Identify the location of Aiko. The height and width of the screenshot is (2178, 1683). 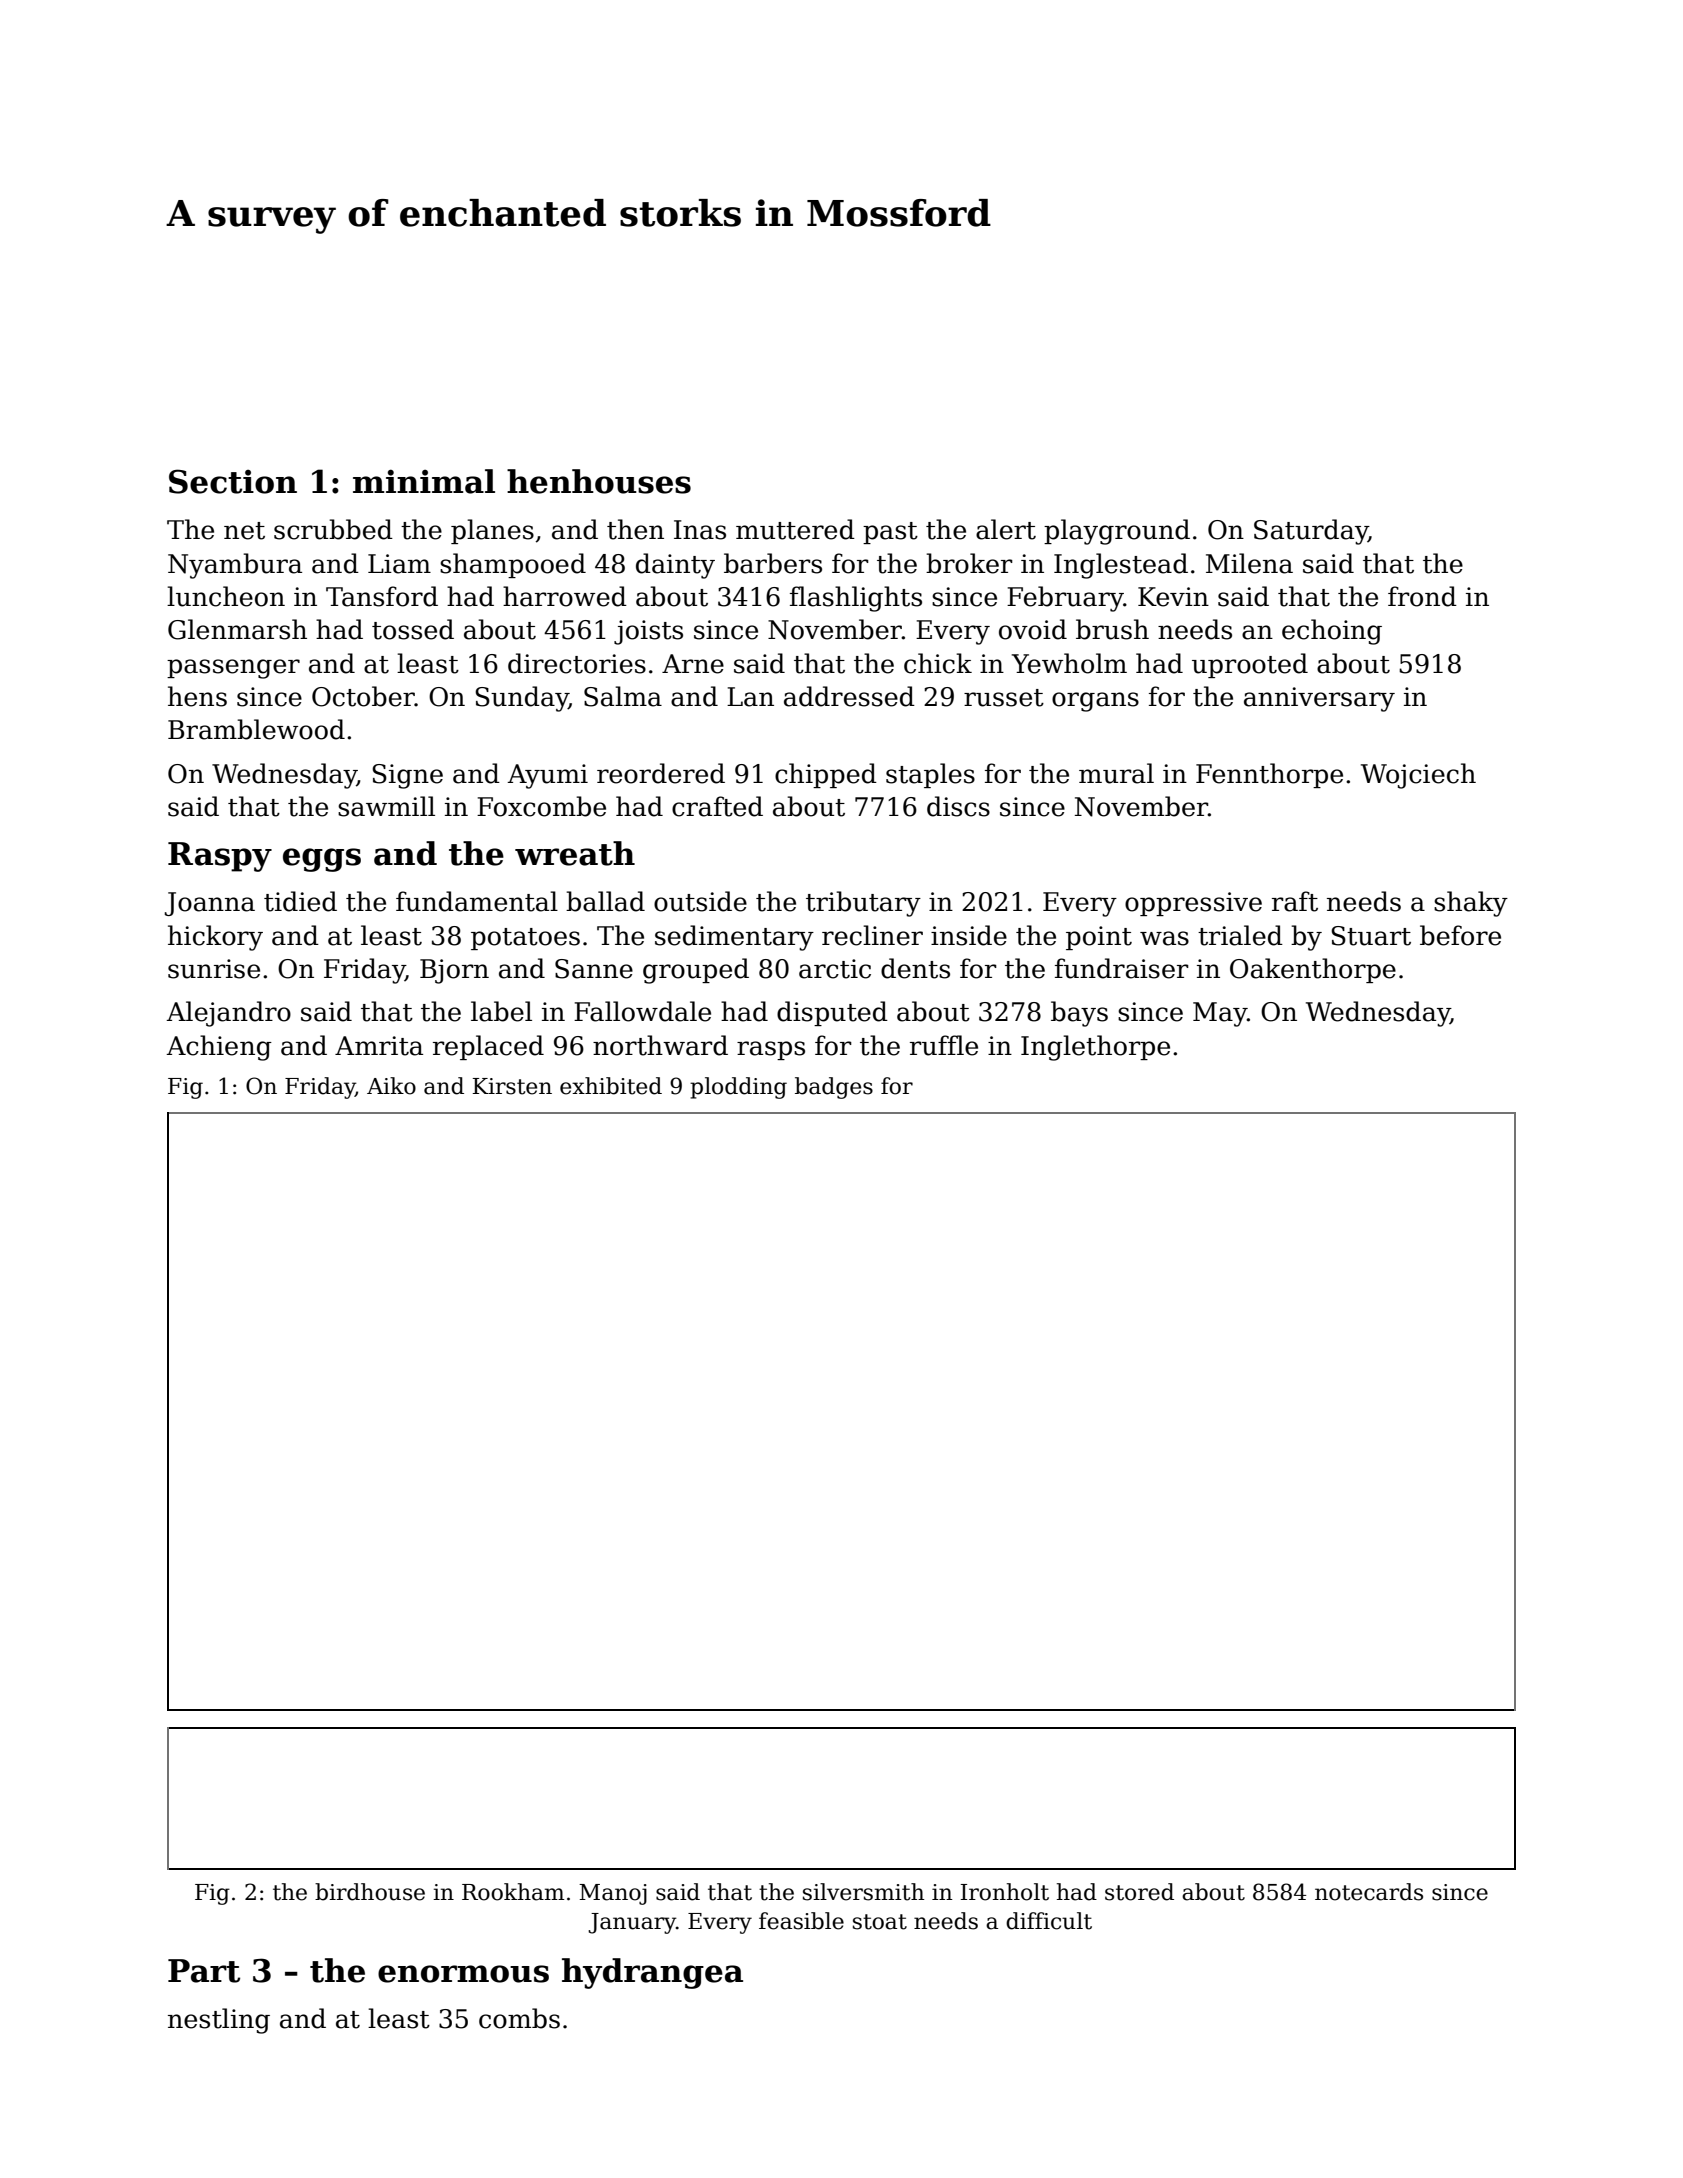
(391, 1086).
